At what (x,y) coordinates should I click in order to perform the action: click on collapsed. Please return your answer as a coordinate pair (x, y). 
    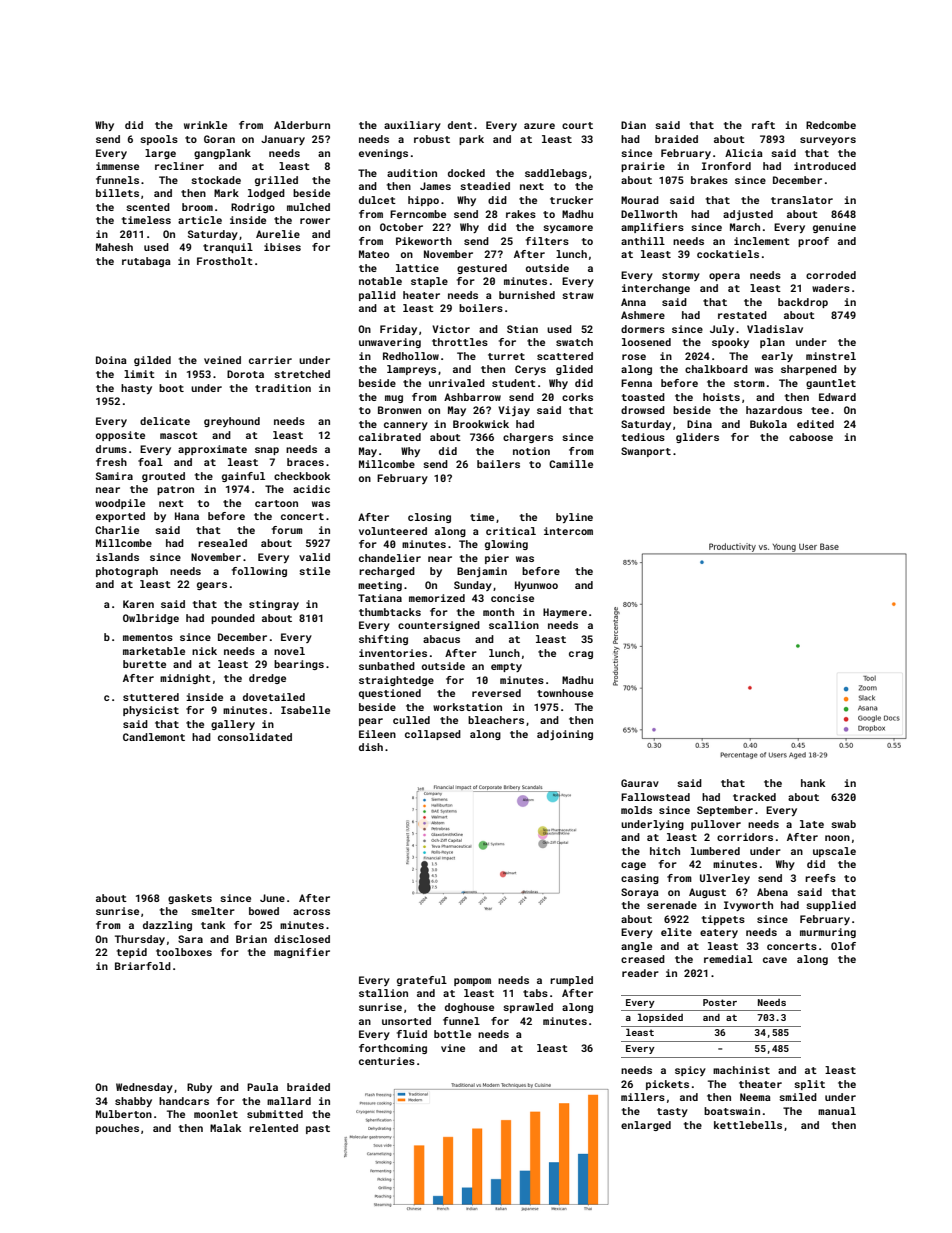
    Looking at the image, I should click on (433, 735).
